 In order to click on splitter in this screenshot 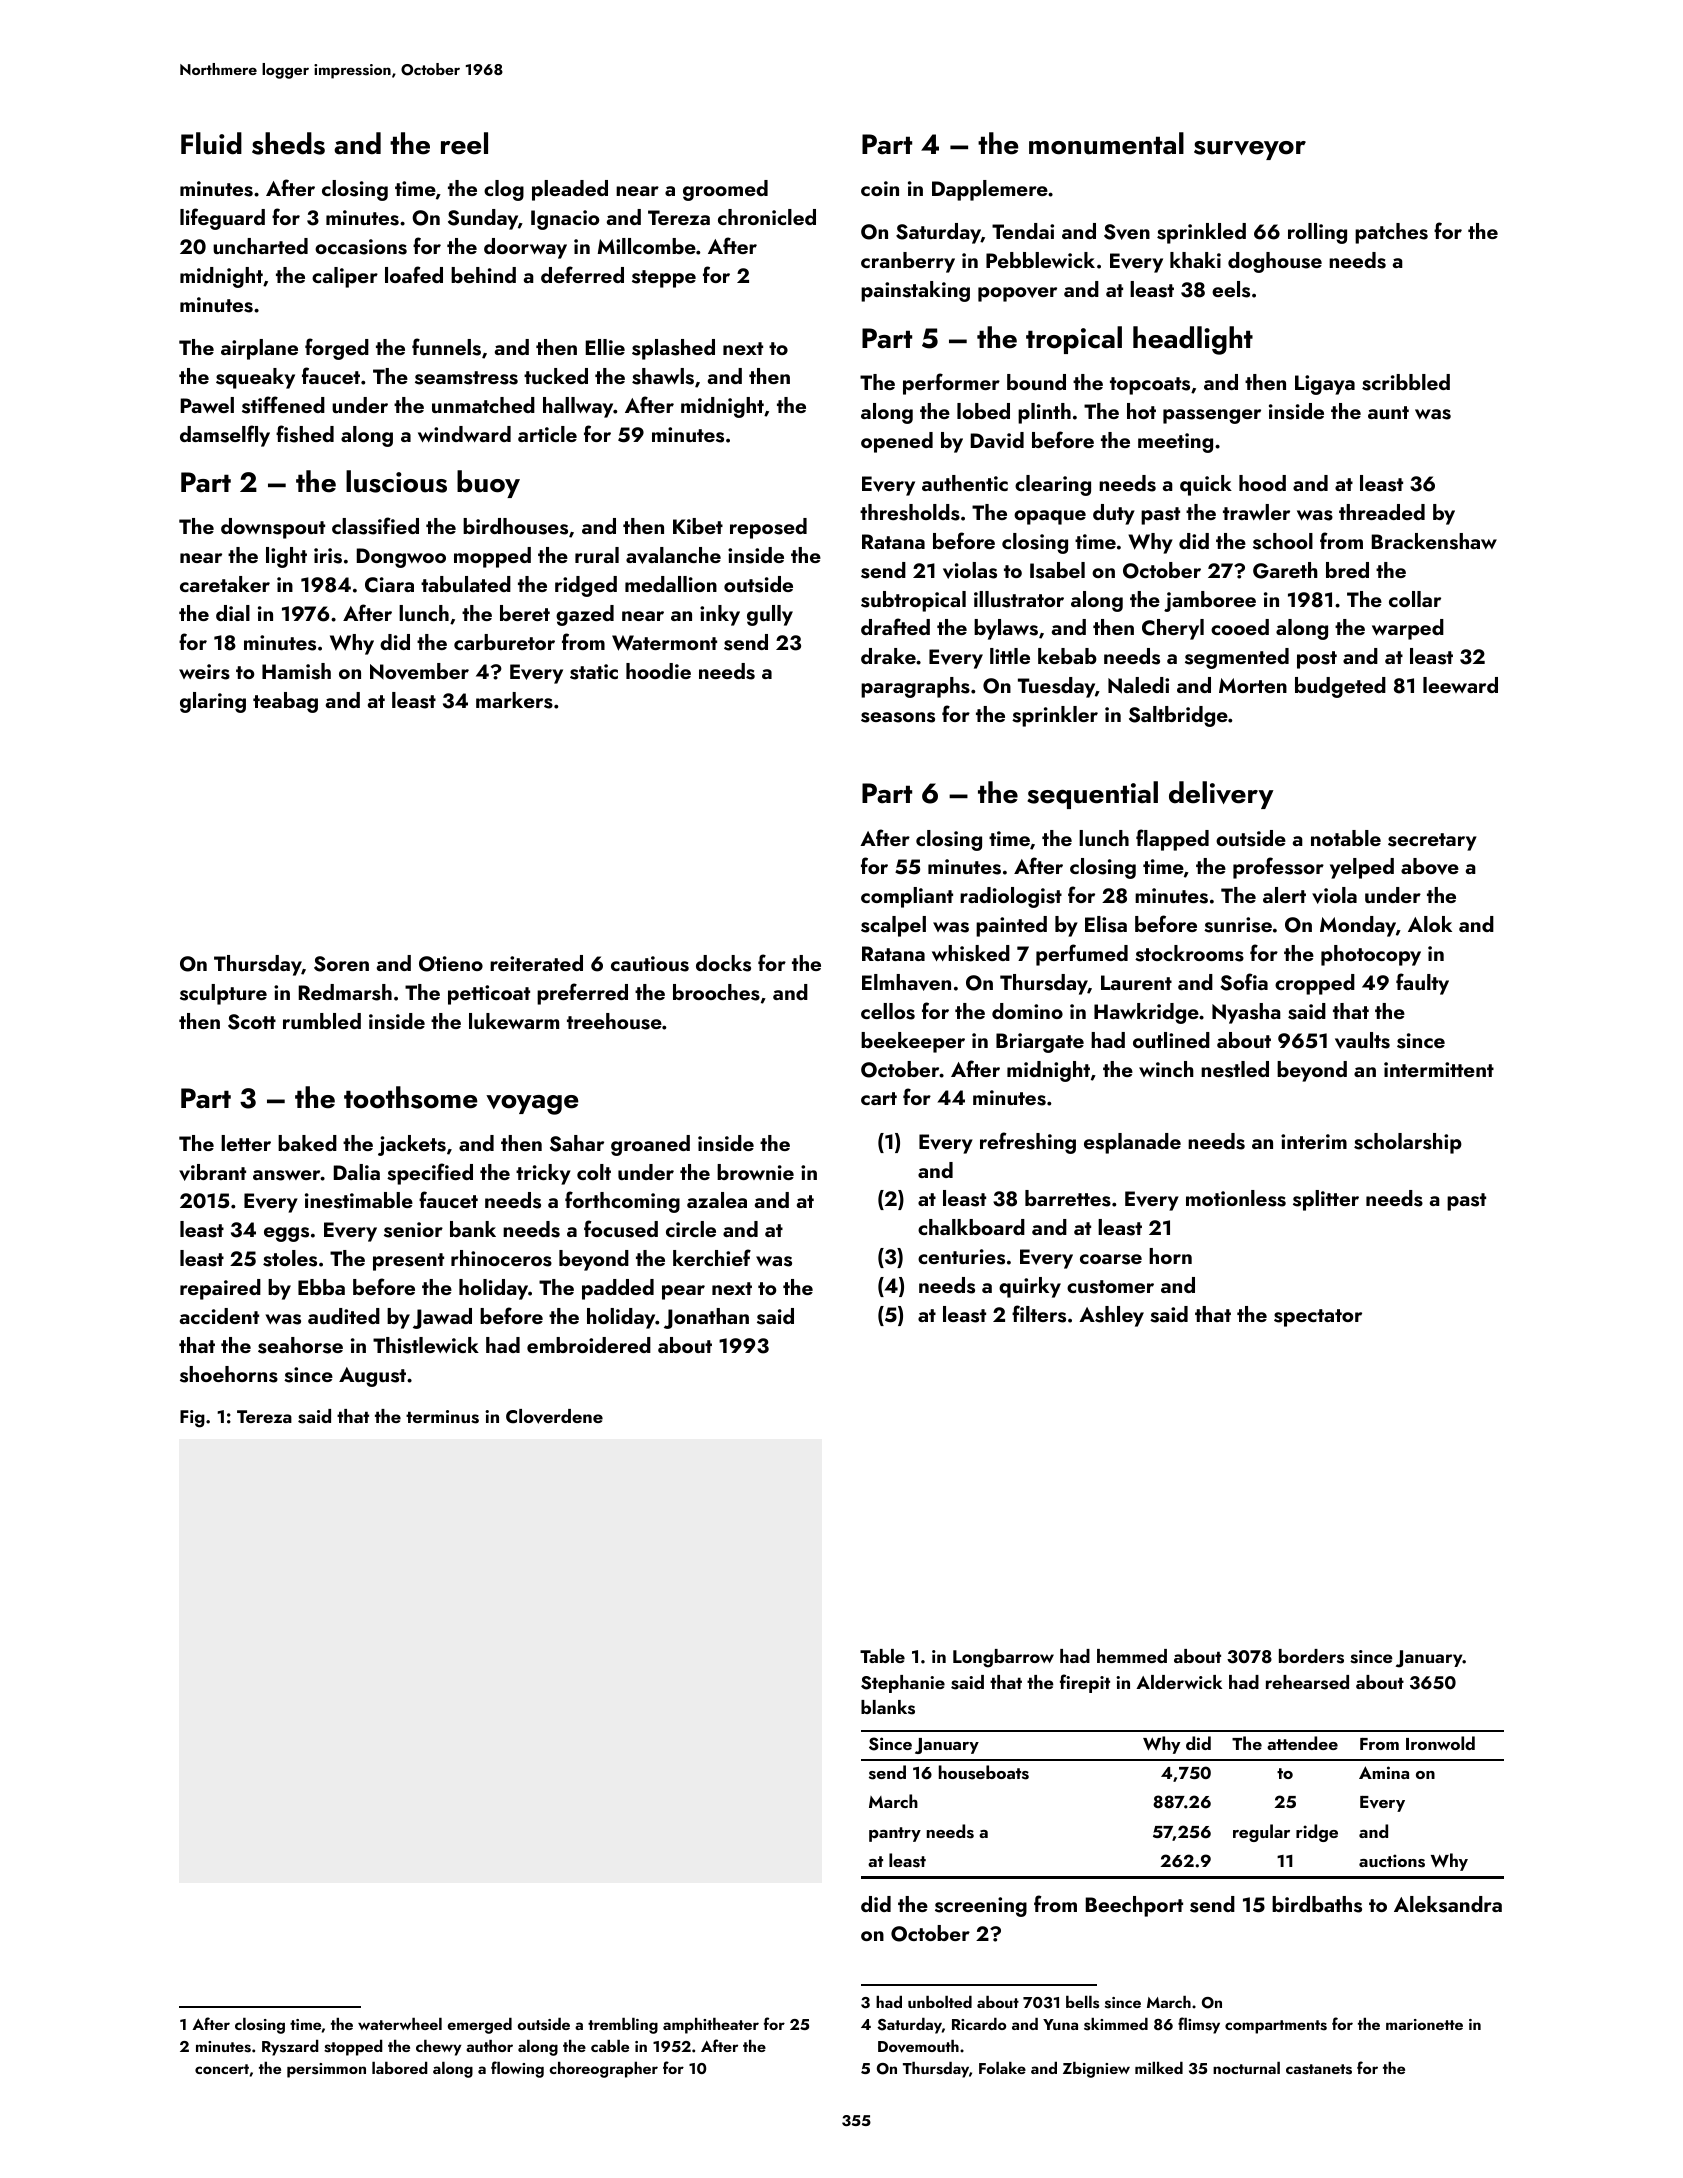, I will do `click(1326, 1200)`.
